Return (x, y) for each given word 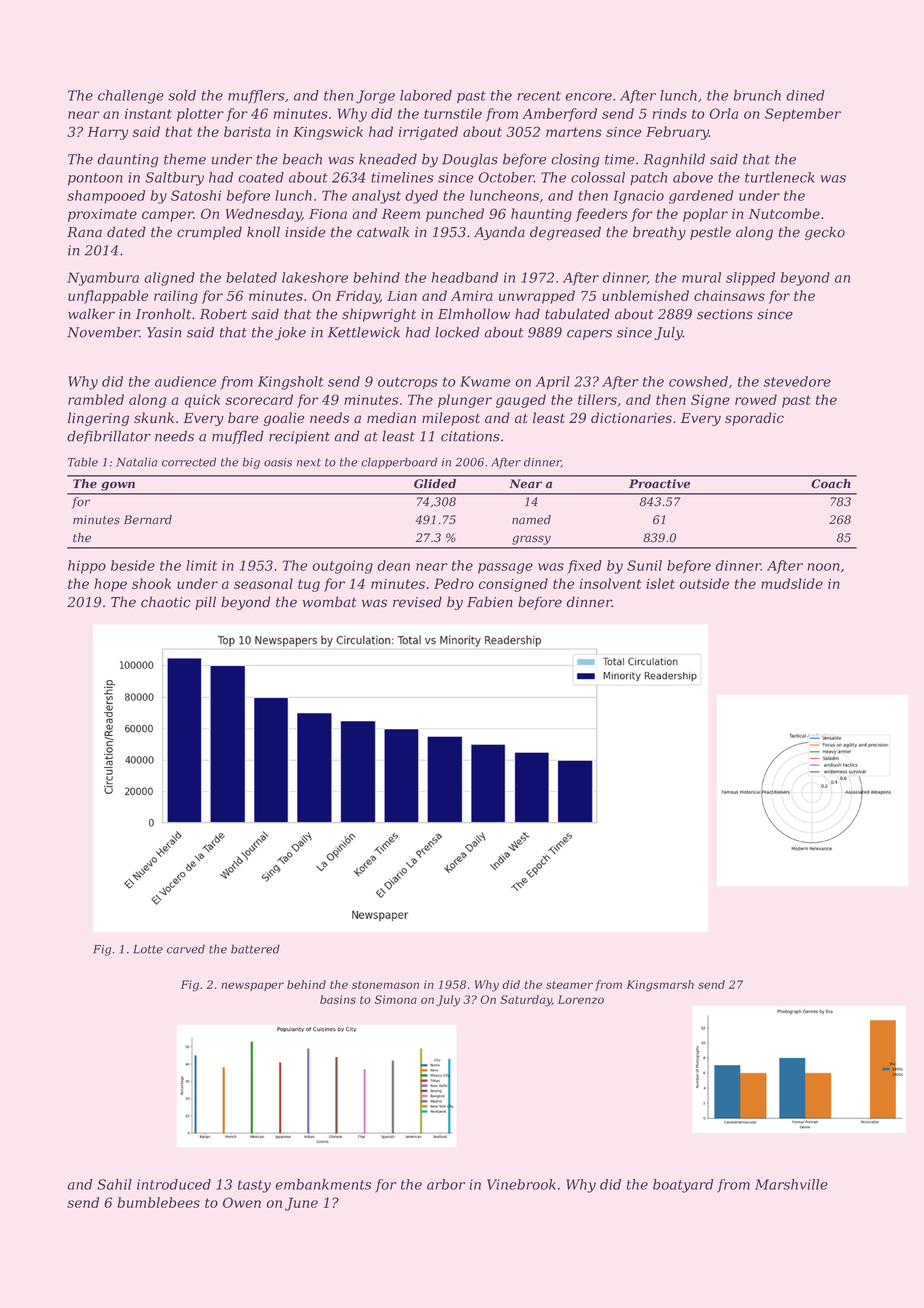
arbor (446, 1184)
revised (417, 602)
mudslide (792, 583)
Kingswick (328, 133)
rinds (670, 113)
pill (205, 603)
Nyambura (103, 279)
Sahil (114, 1184)
